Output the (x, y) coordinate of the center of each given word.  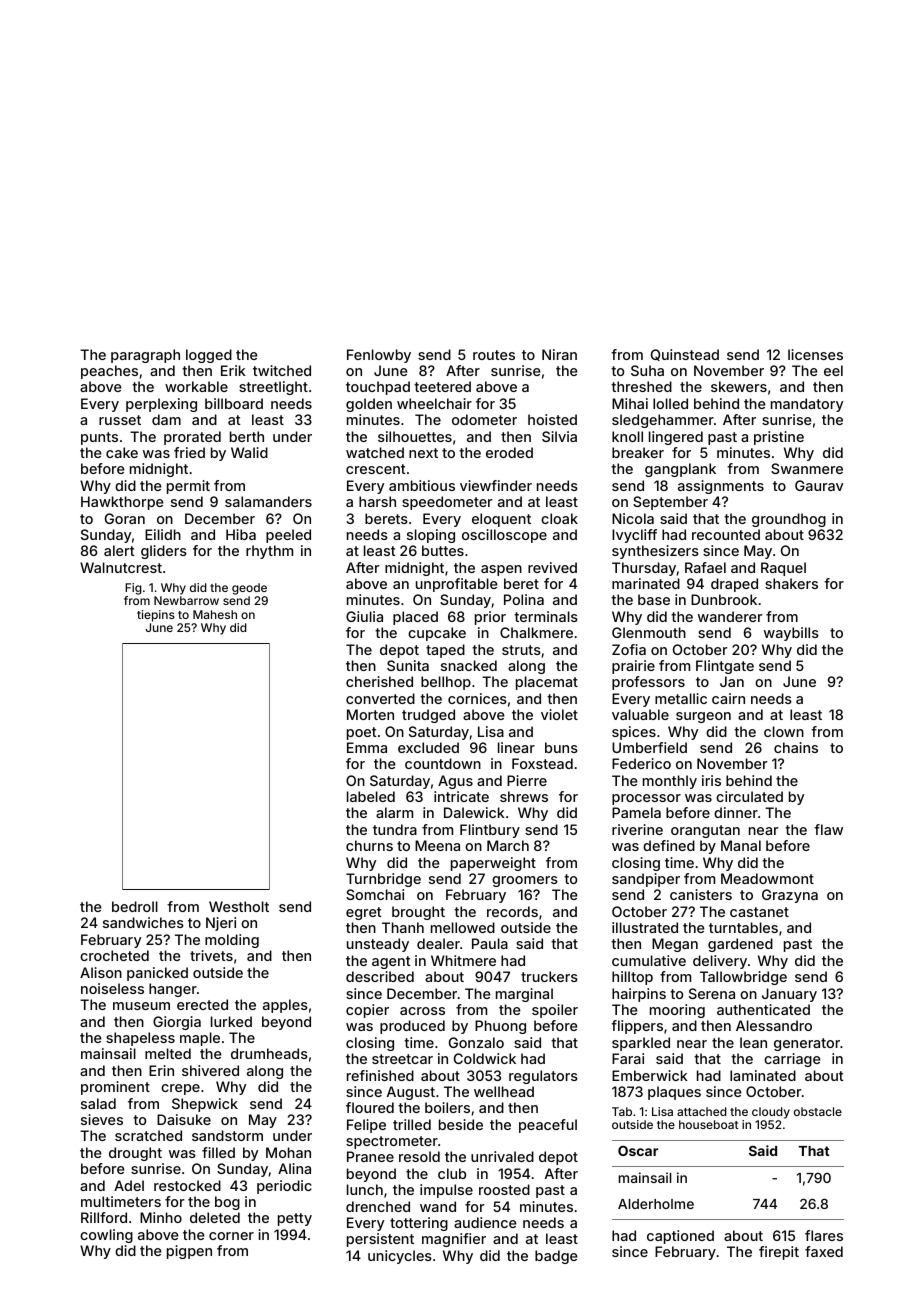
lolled (670, 403)
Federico (641, 763)
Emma (367, 747)
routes (494, 355)
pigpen (189, 1252)
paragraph (145, 356)
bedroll (135, 906)
